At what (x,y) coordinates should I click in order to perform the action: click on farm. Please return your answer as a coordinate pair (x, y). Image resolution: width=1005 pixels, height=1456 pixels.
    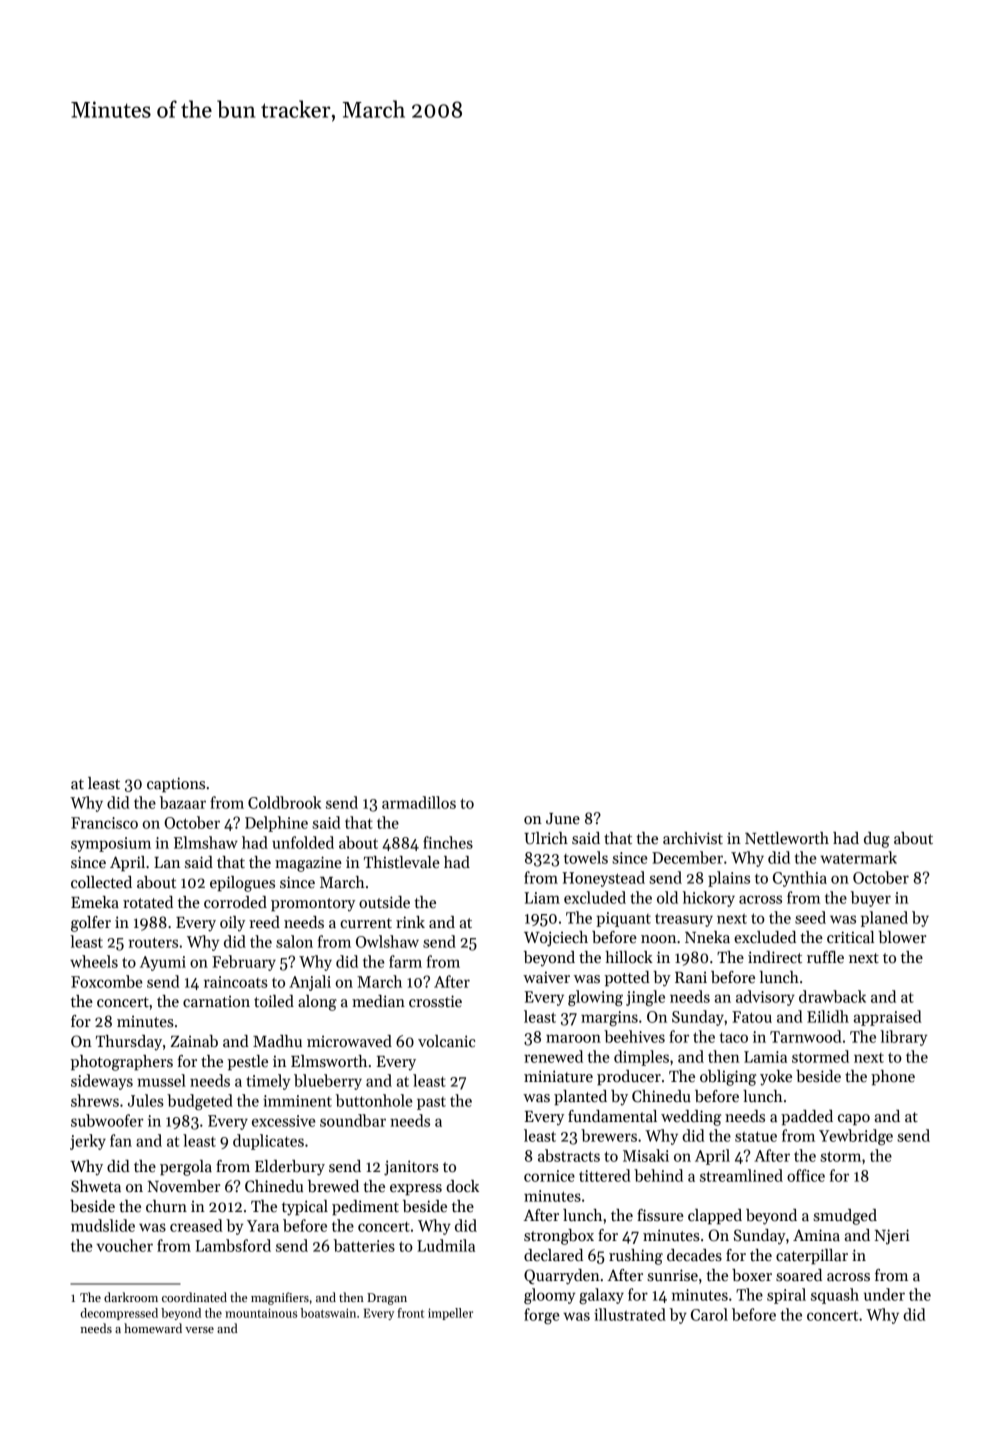
    Looking at the image, I should click on (405, 961).
